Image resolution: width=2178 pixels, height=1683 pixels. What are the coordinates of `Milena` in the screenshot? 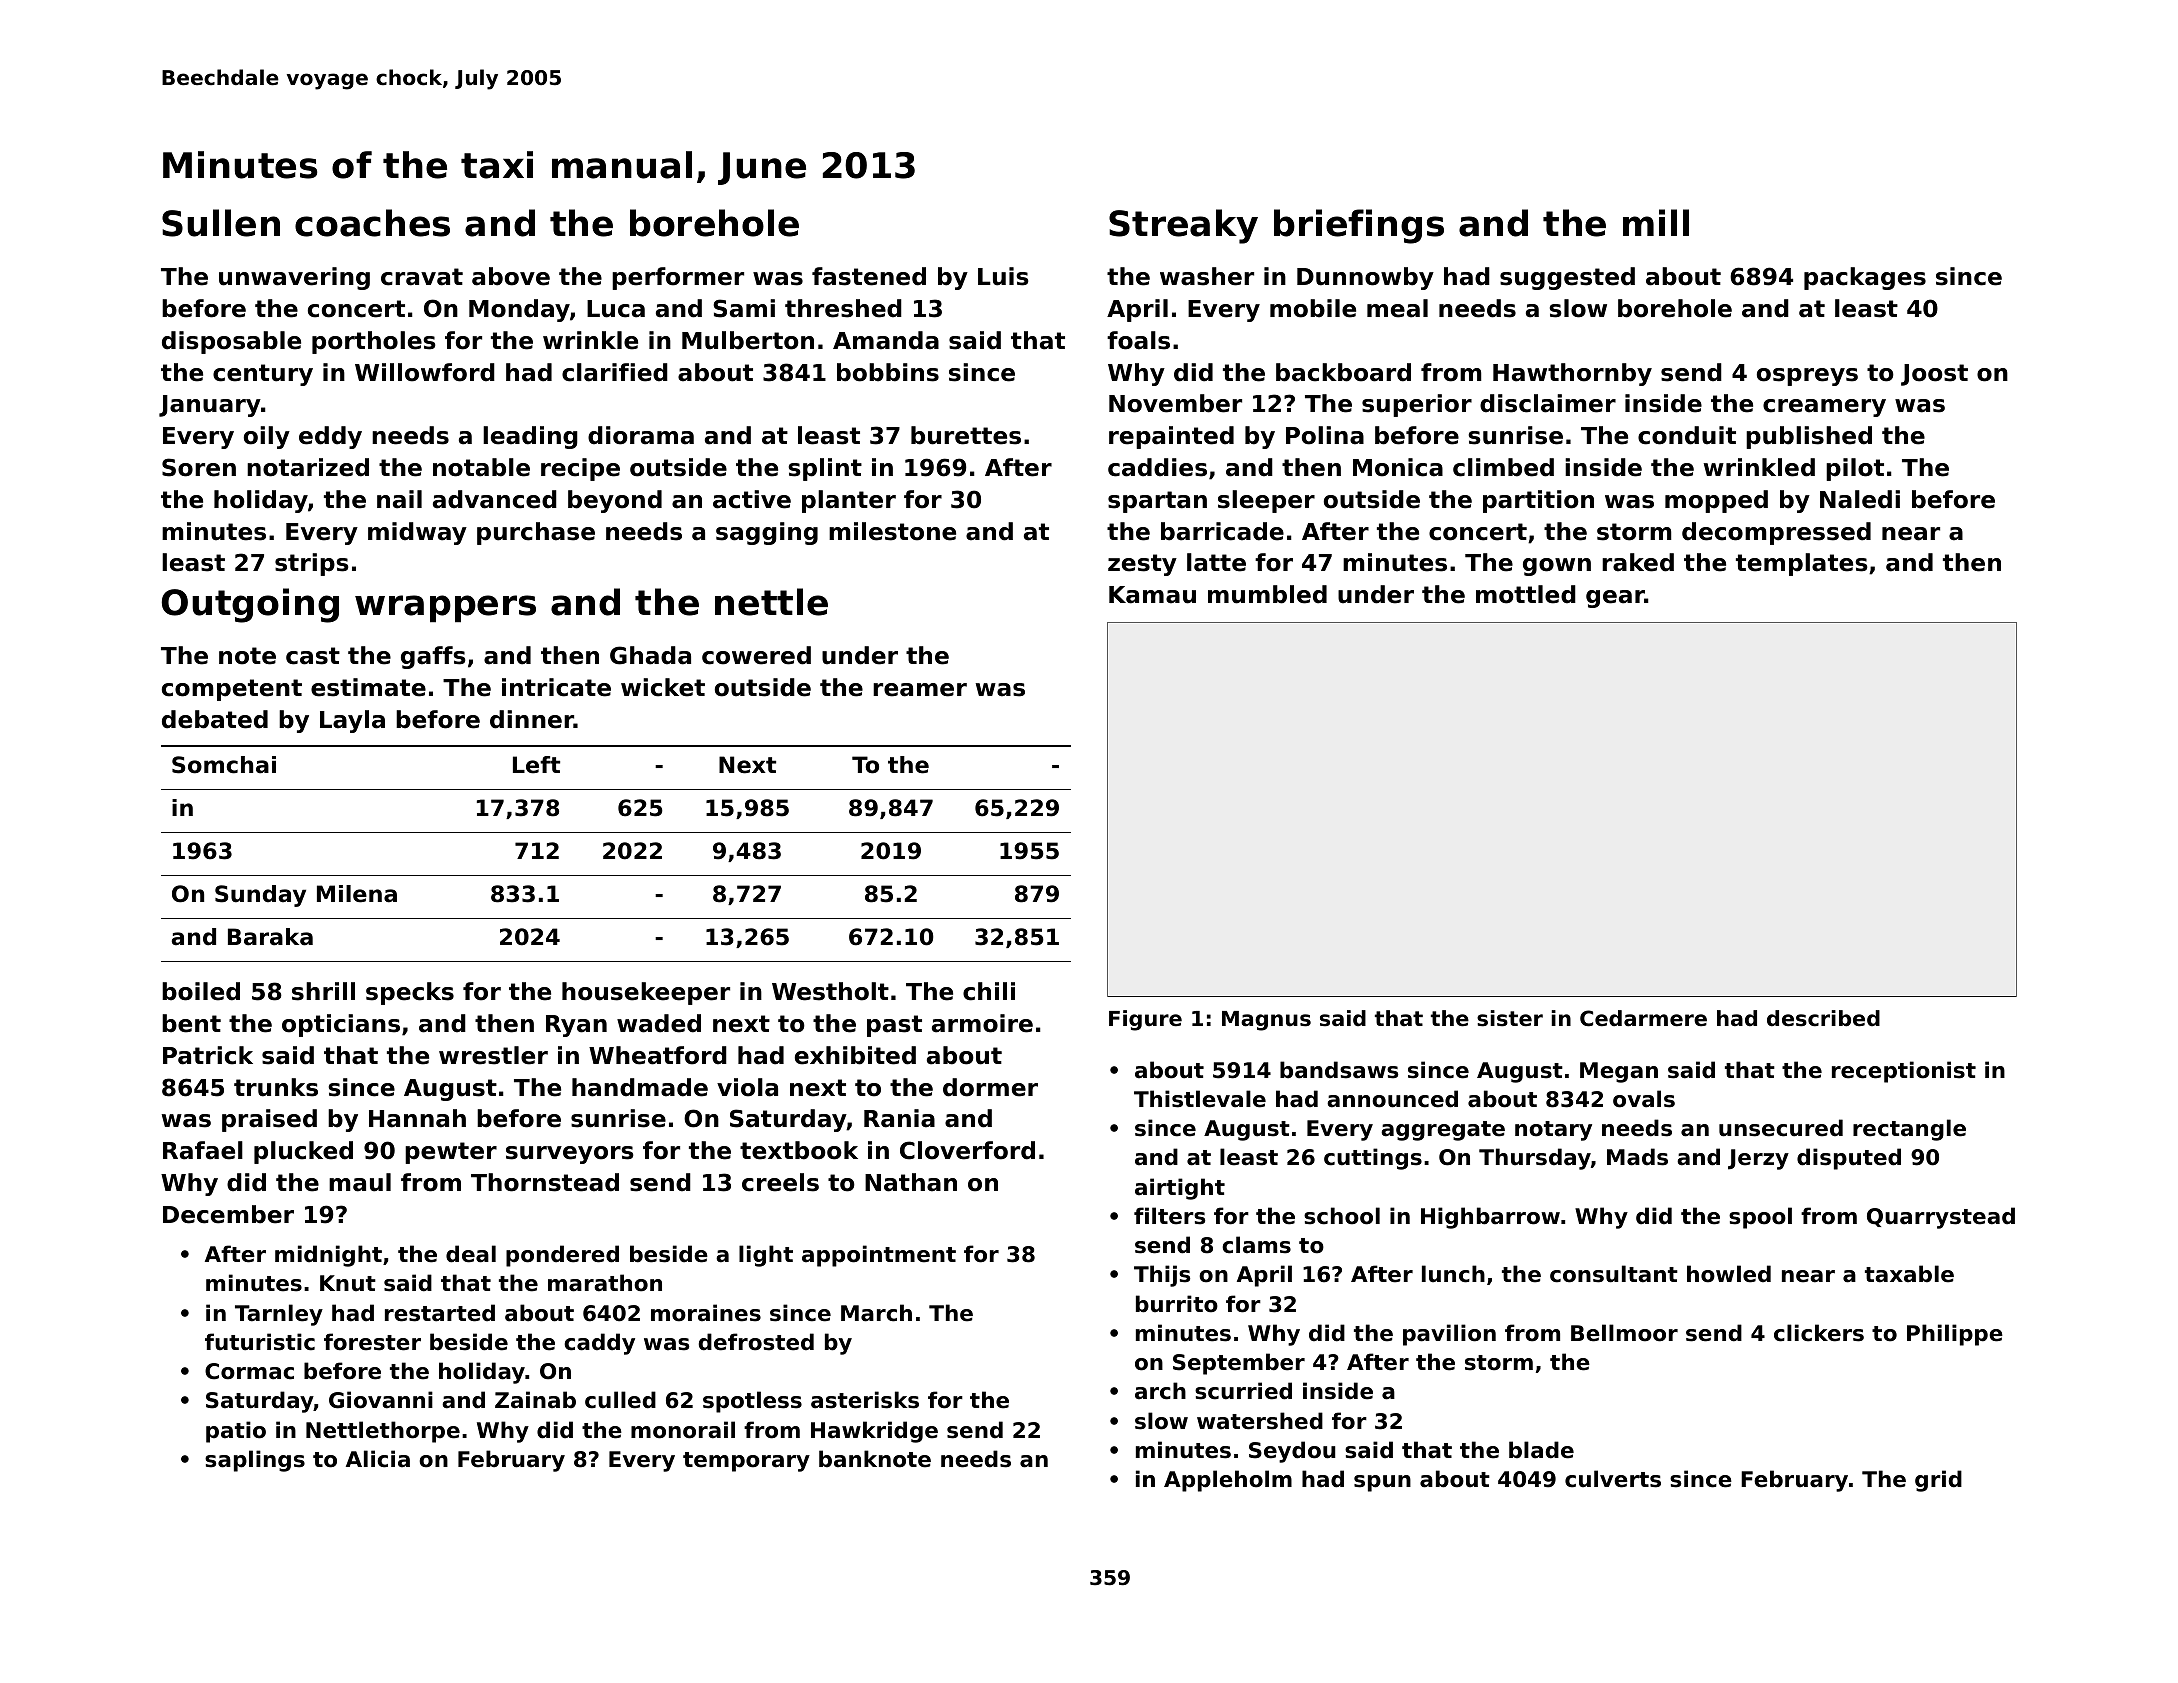 It's located at (357, 894).
